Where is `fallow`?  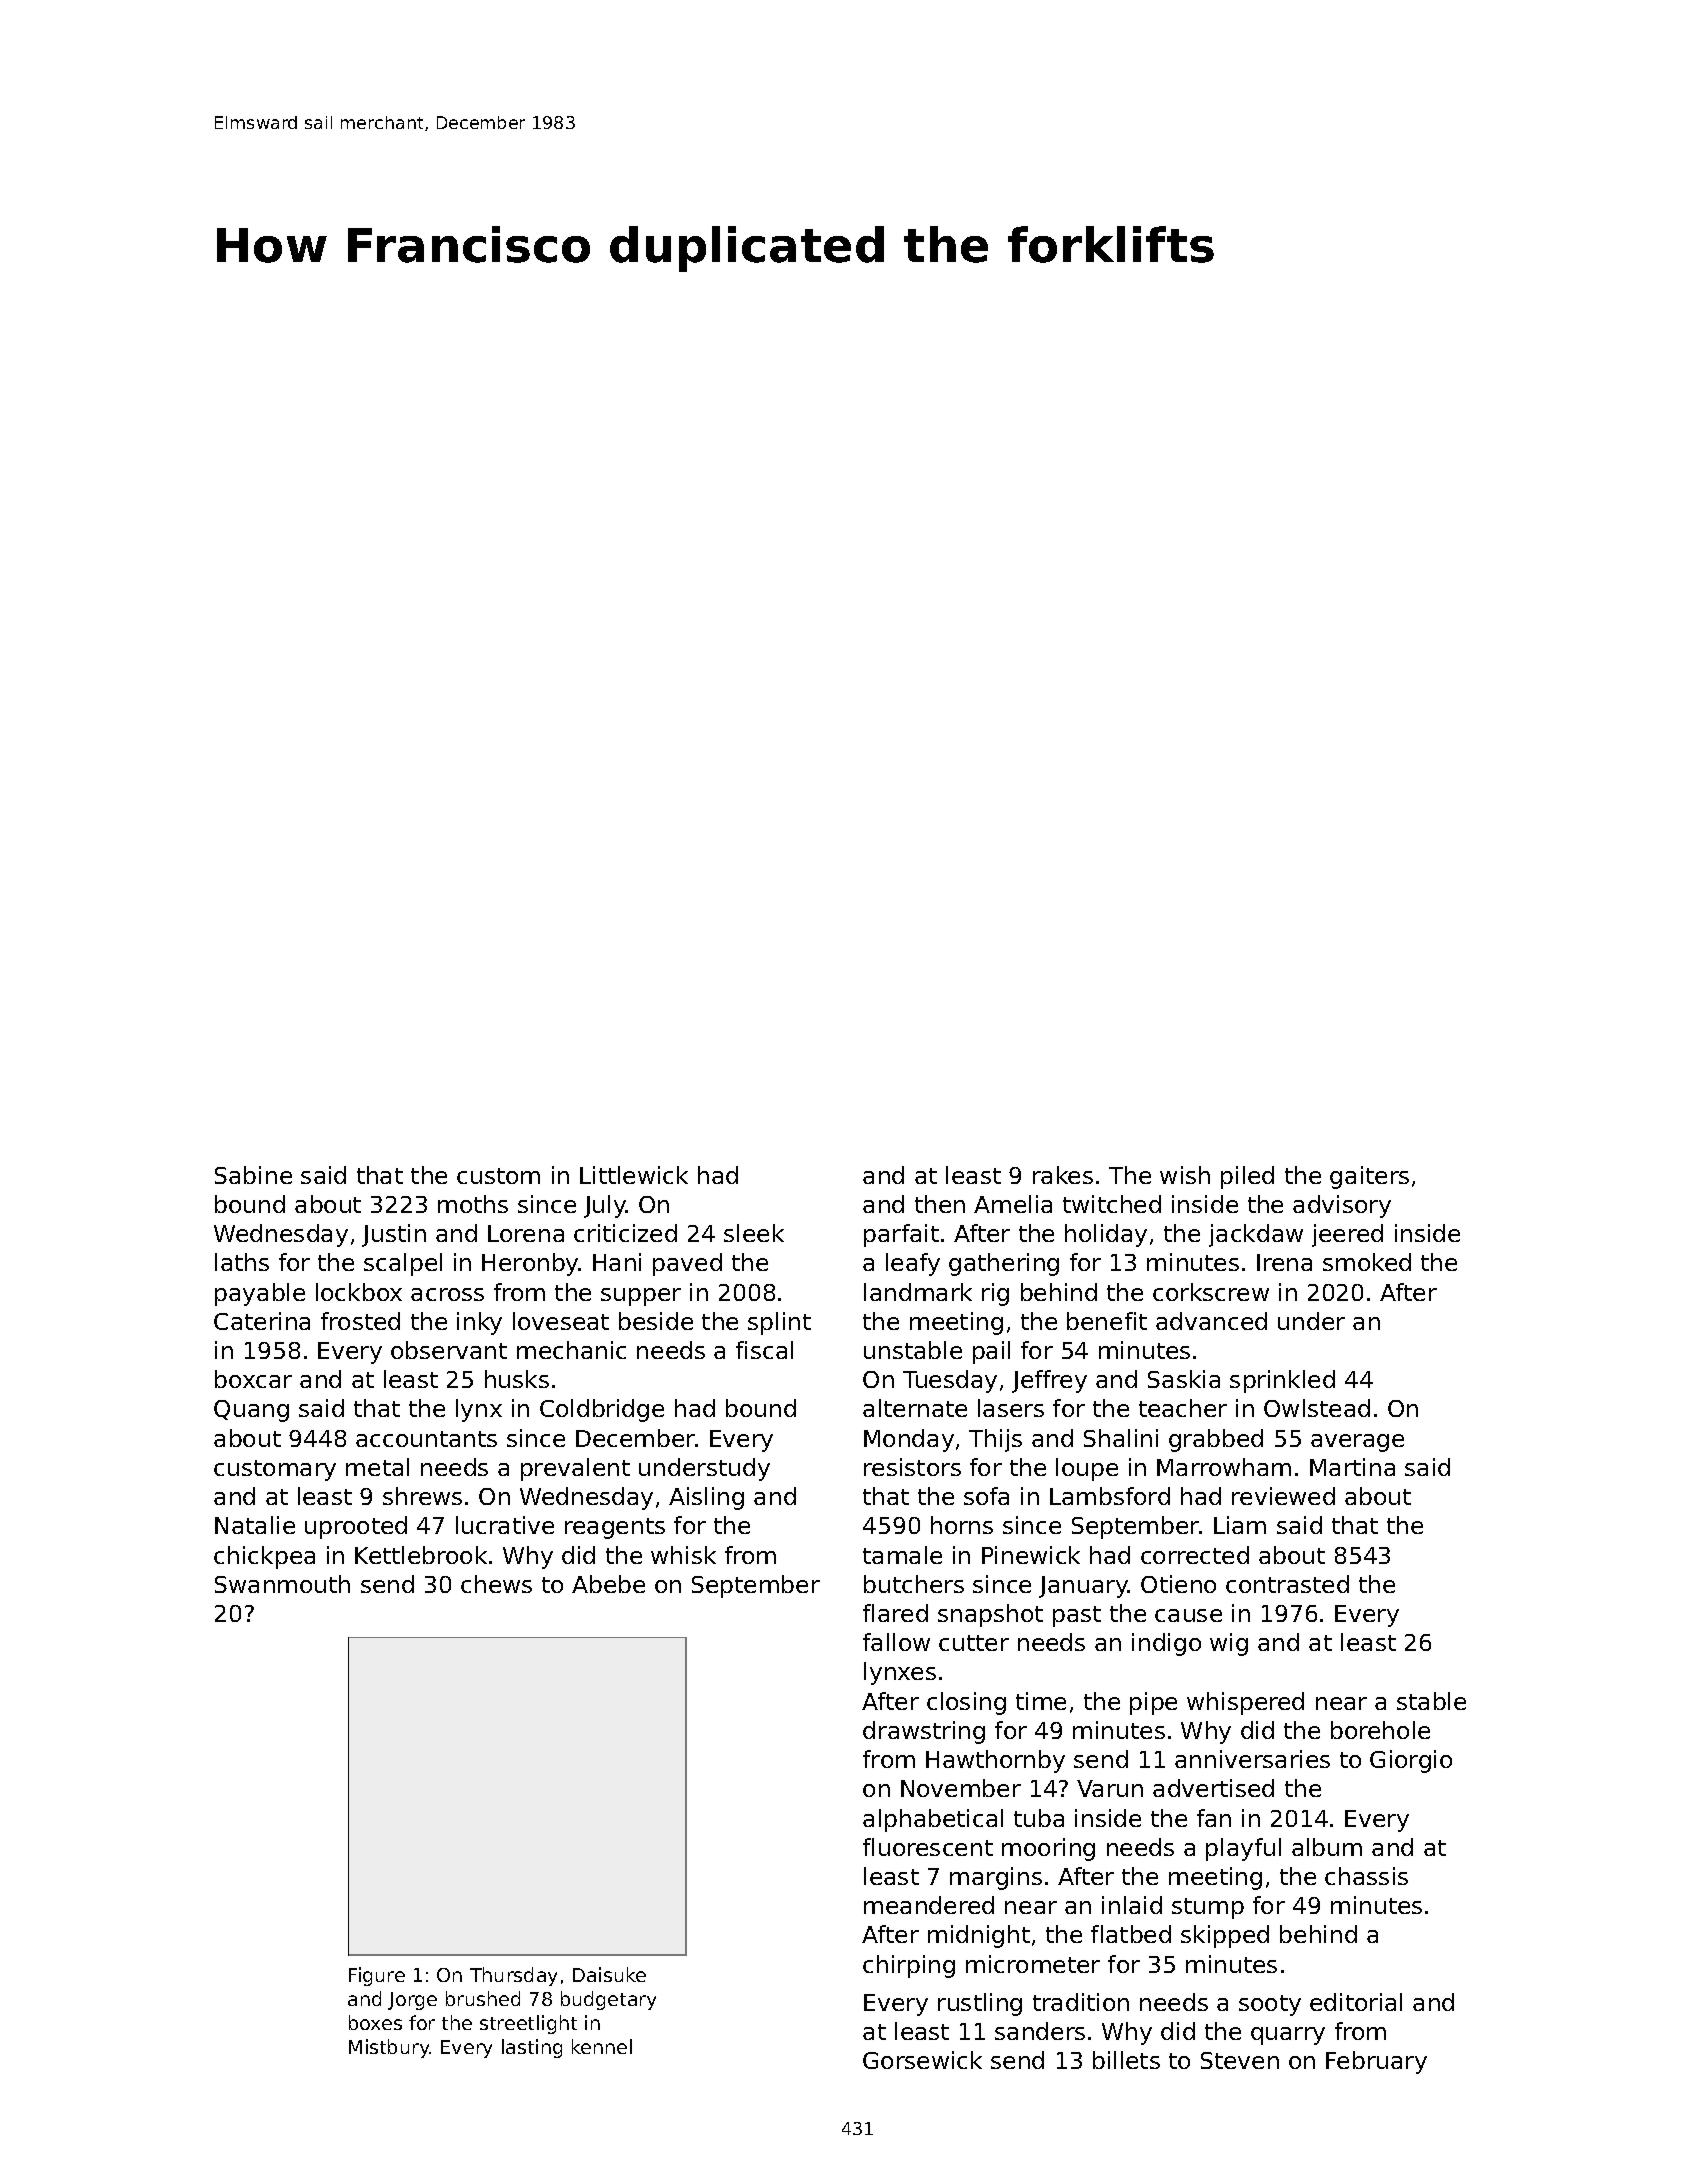
fallow is located at coordinates (896, 1642).
